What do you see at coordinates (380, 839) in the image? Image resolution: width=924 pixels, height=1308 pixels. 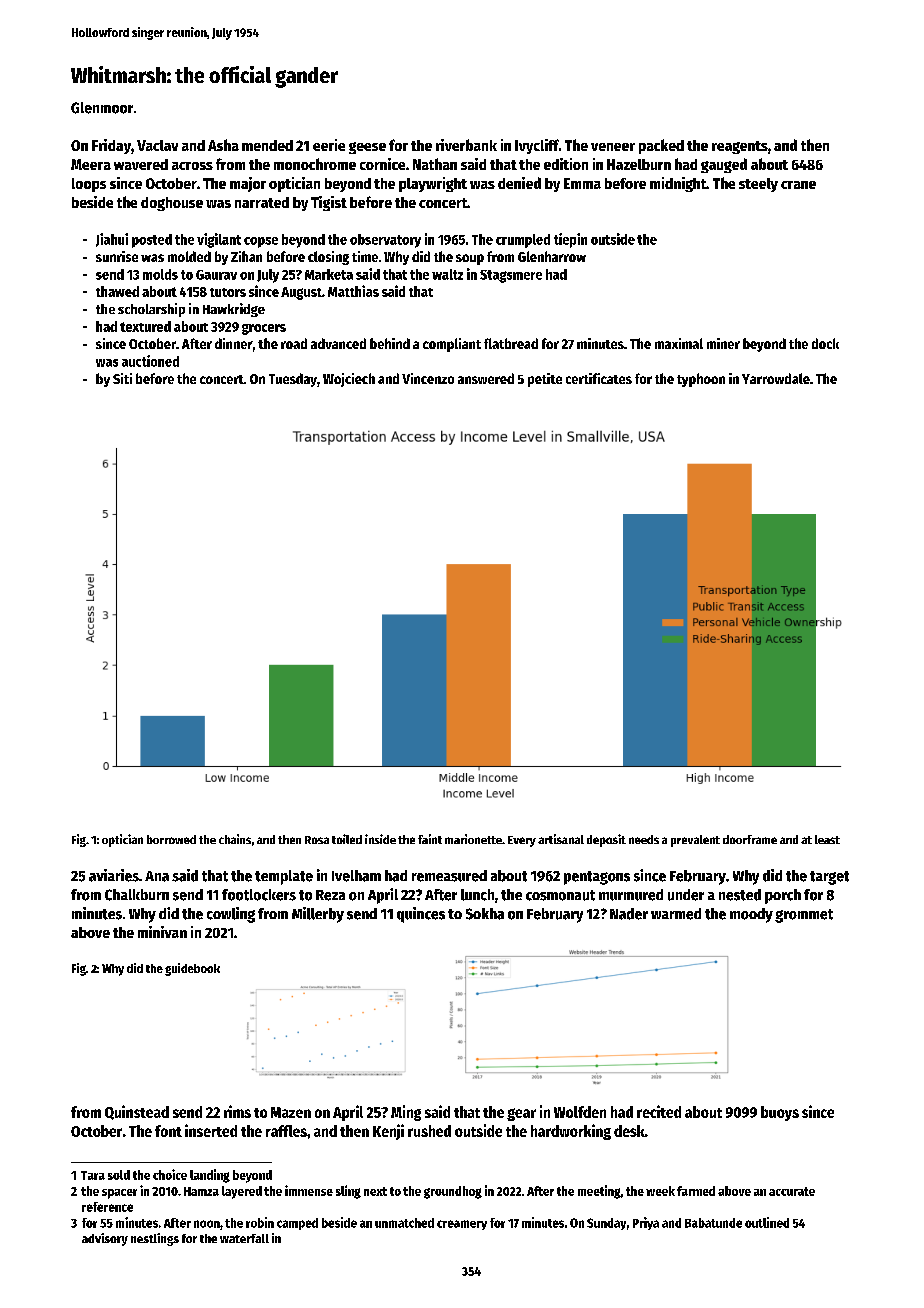 I see `inside` at bounding box center [380, 839].
